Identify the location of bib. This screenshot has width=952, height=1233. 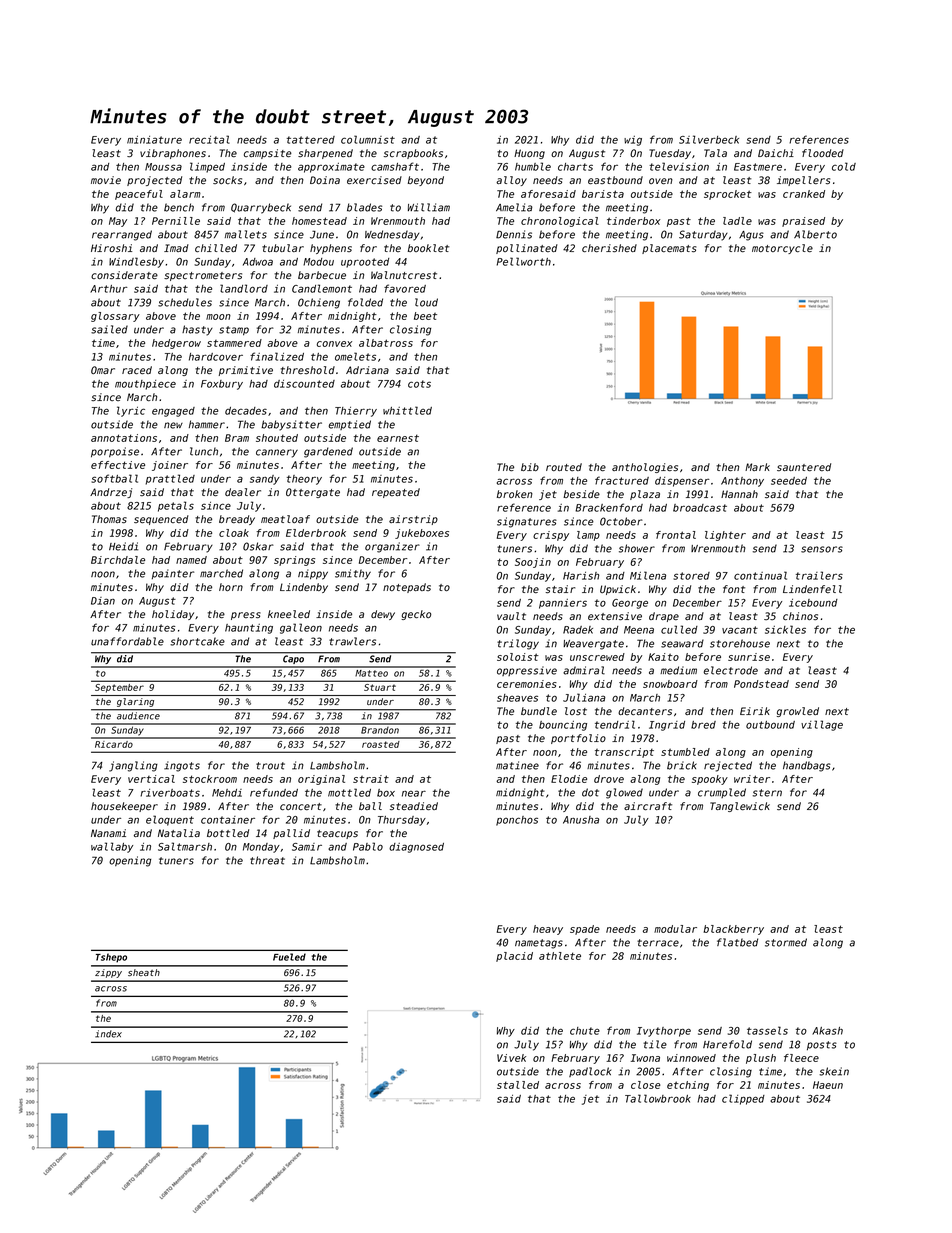
(530, 467).
